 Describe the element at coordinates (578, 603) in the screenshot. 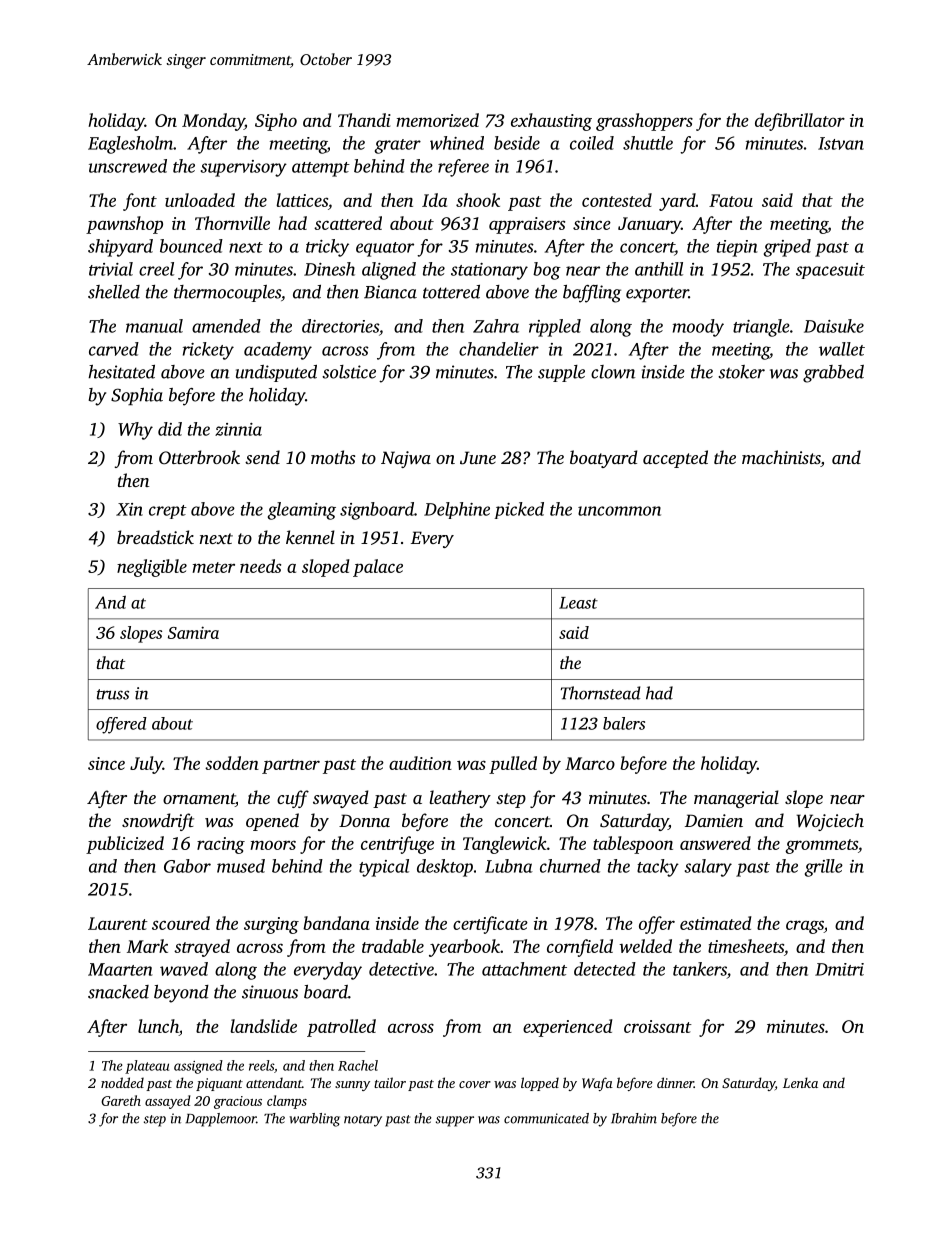

I see `Least` at that location.
